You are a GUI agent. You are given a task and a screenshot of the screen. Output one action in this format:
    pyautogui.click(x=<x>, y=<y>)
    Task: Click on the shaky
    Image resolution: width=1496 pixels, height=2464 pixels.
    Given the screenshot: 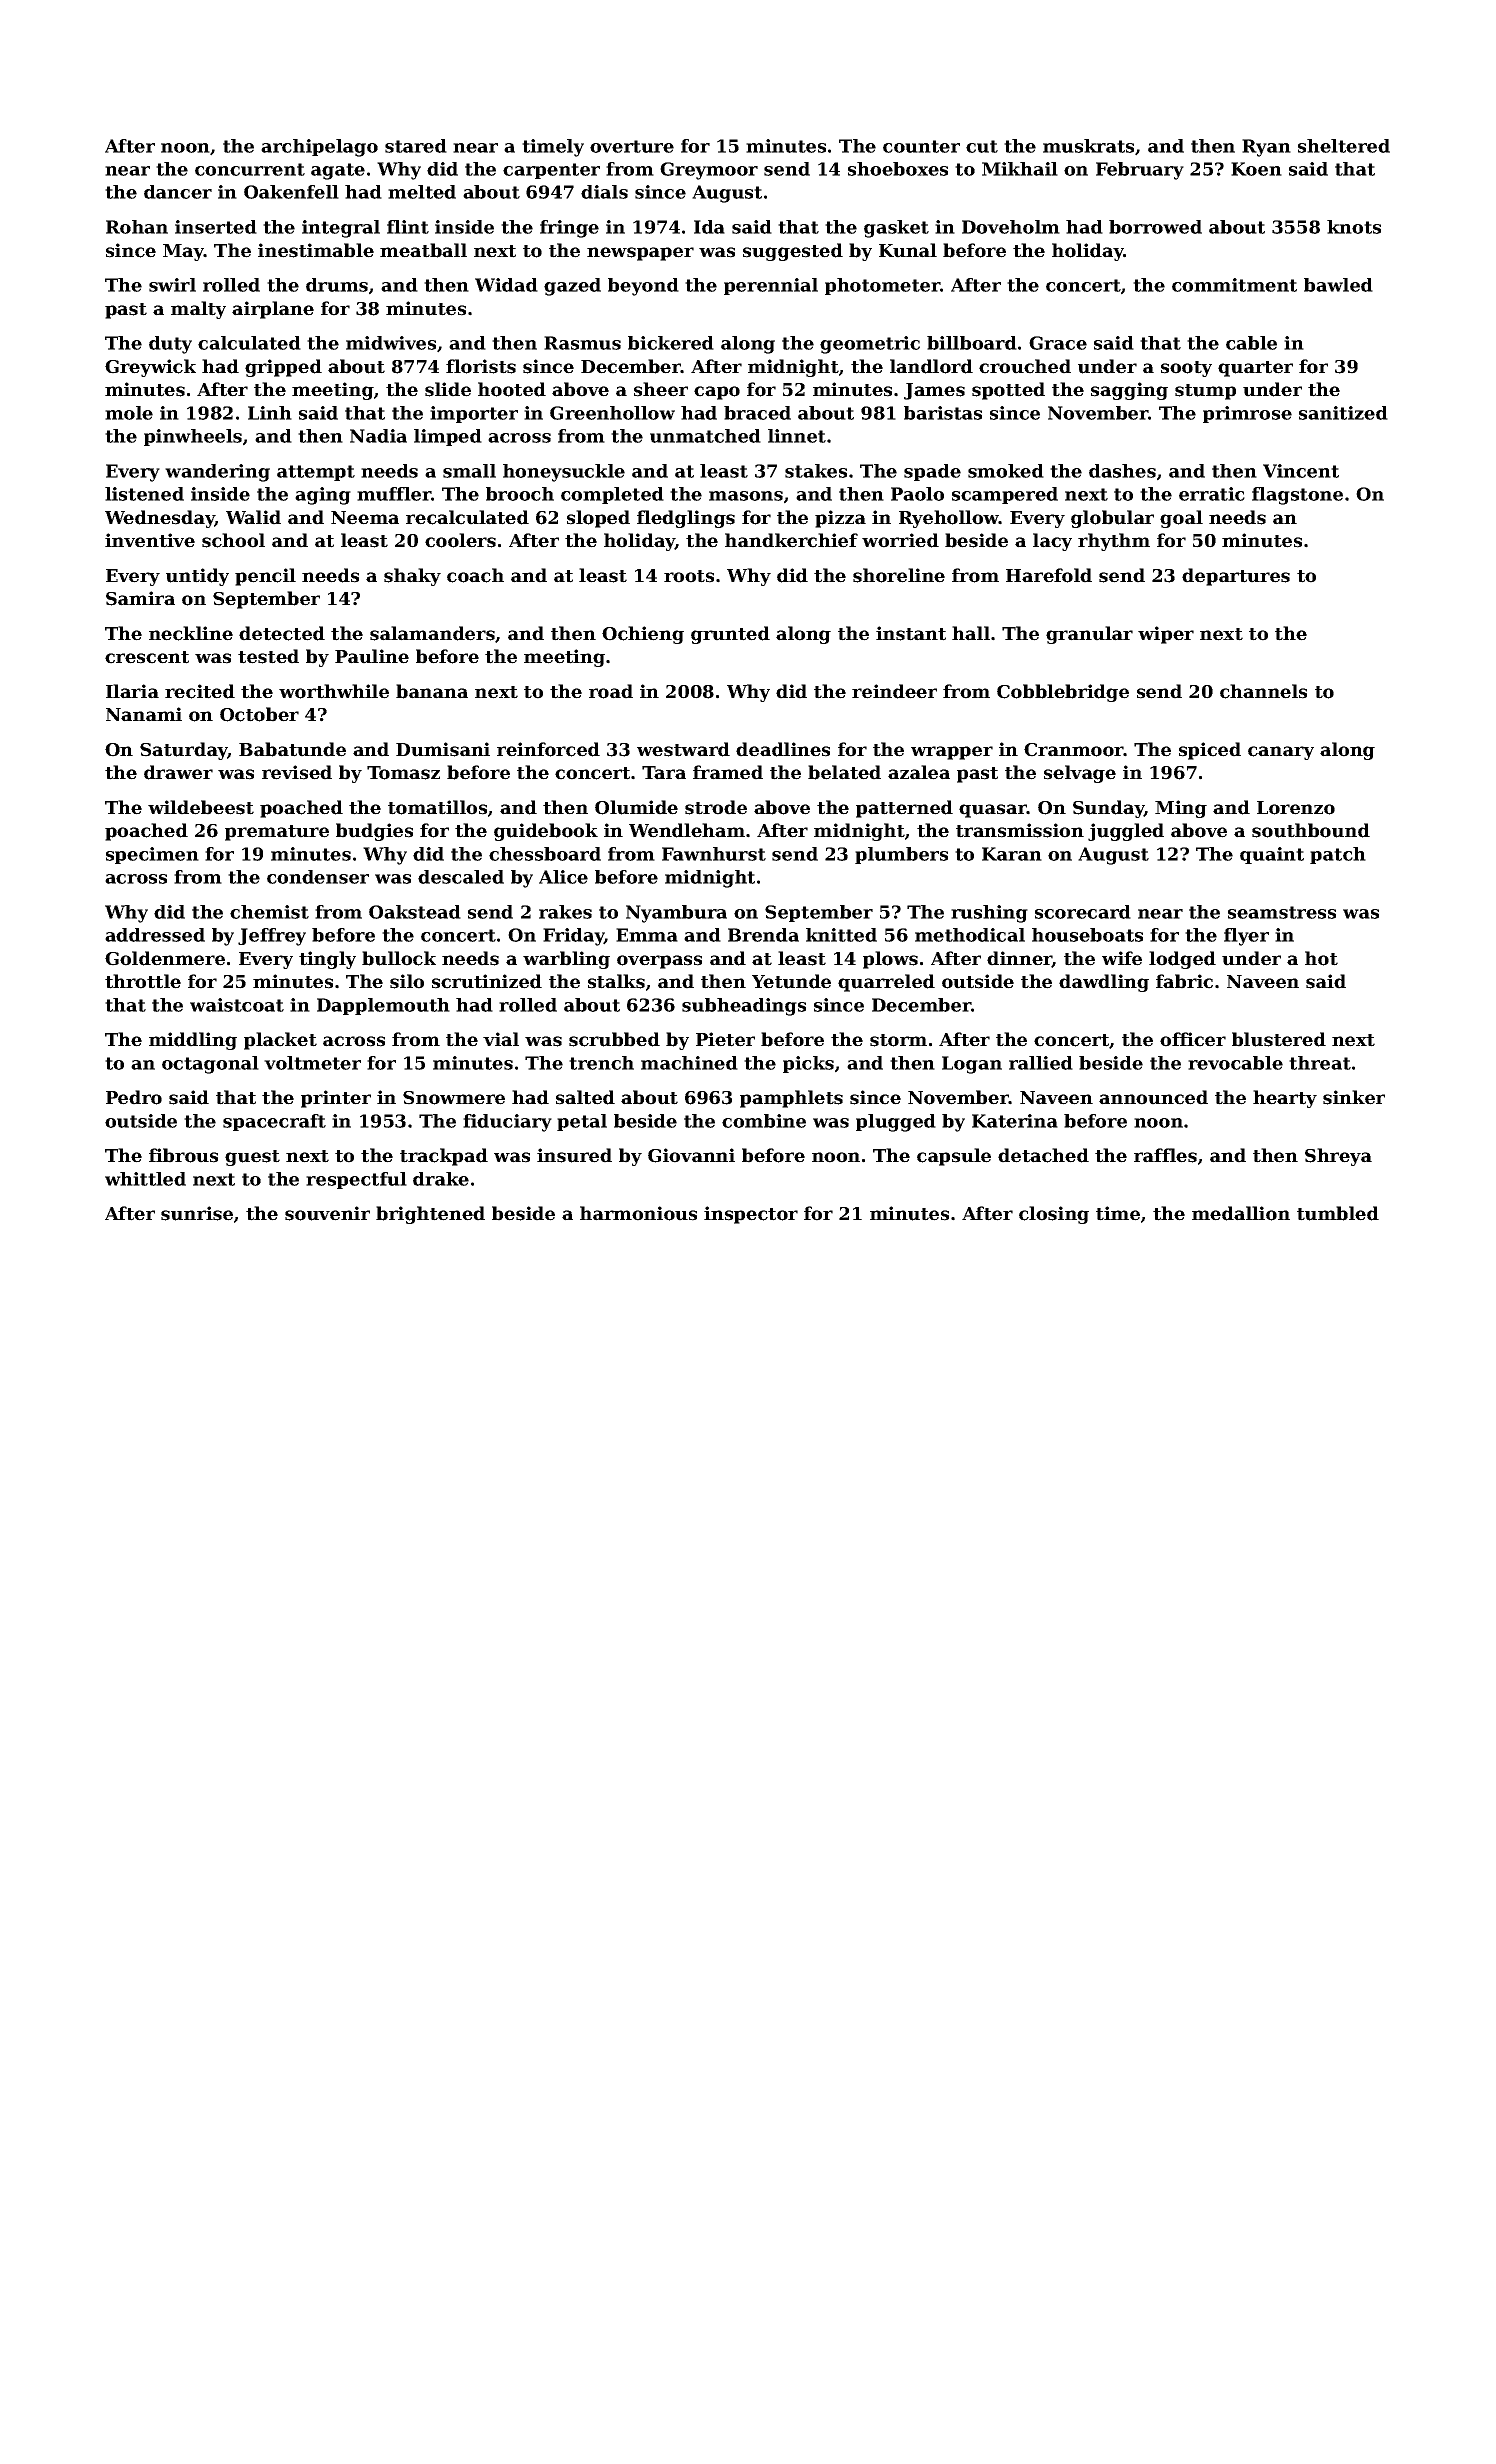 What is the action you would take?
    pyautogui.click(x=412, y=577)
